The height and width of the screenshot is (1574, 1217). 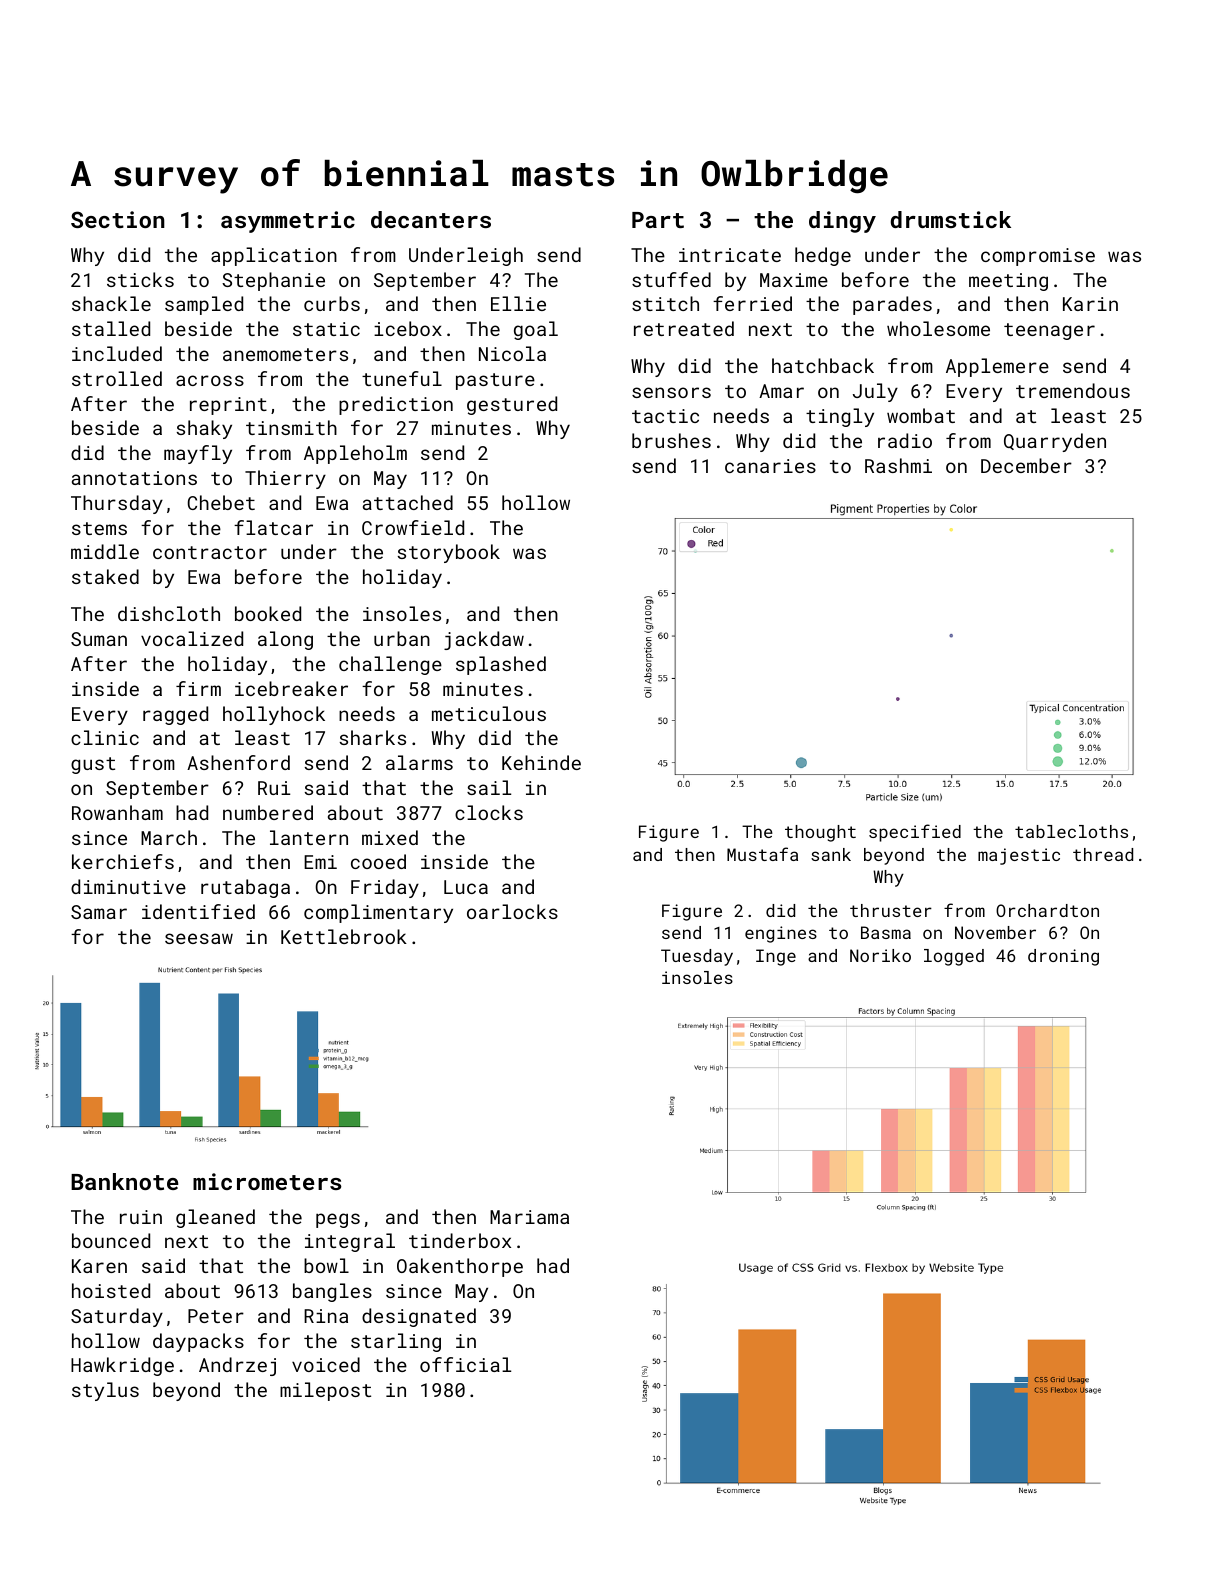 What do you see at coordinates (111, 303) in the screenshot?
I see `shackle` at bounding box center [111, 303].
